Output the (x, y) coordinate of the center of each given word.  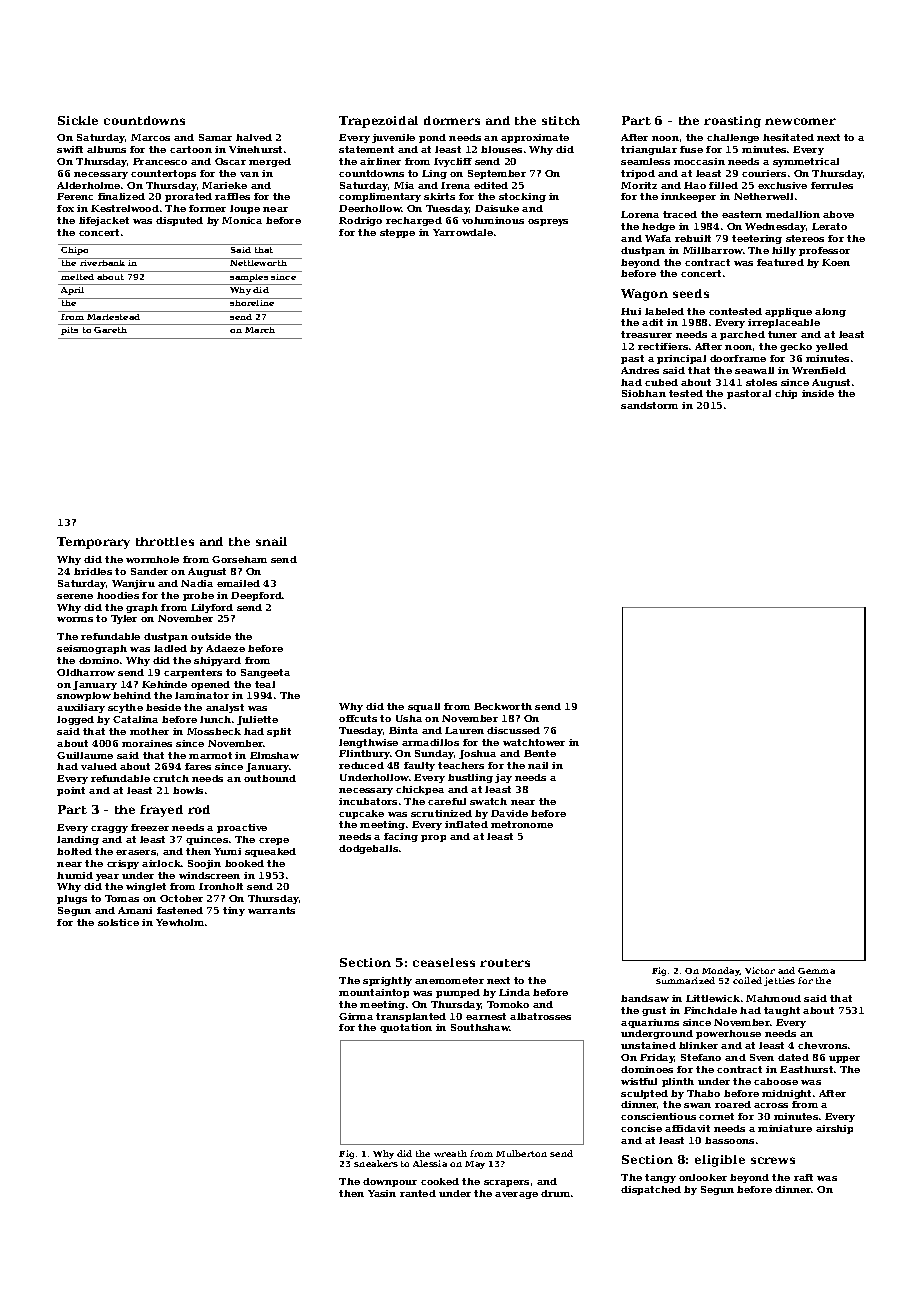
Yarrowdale (463, 232)
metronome (522, 824)
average (516, 1195)
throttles (165, 541)
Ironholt (221, 886)
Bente (540, 753)
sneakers (376, 1163)
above (838, 214)
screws (773, 1160)
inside (818, 393)
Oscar (230, 161)
